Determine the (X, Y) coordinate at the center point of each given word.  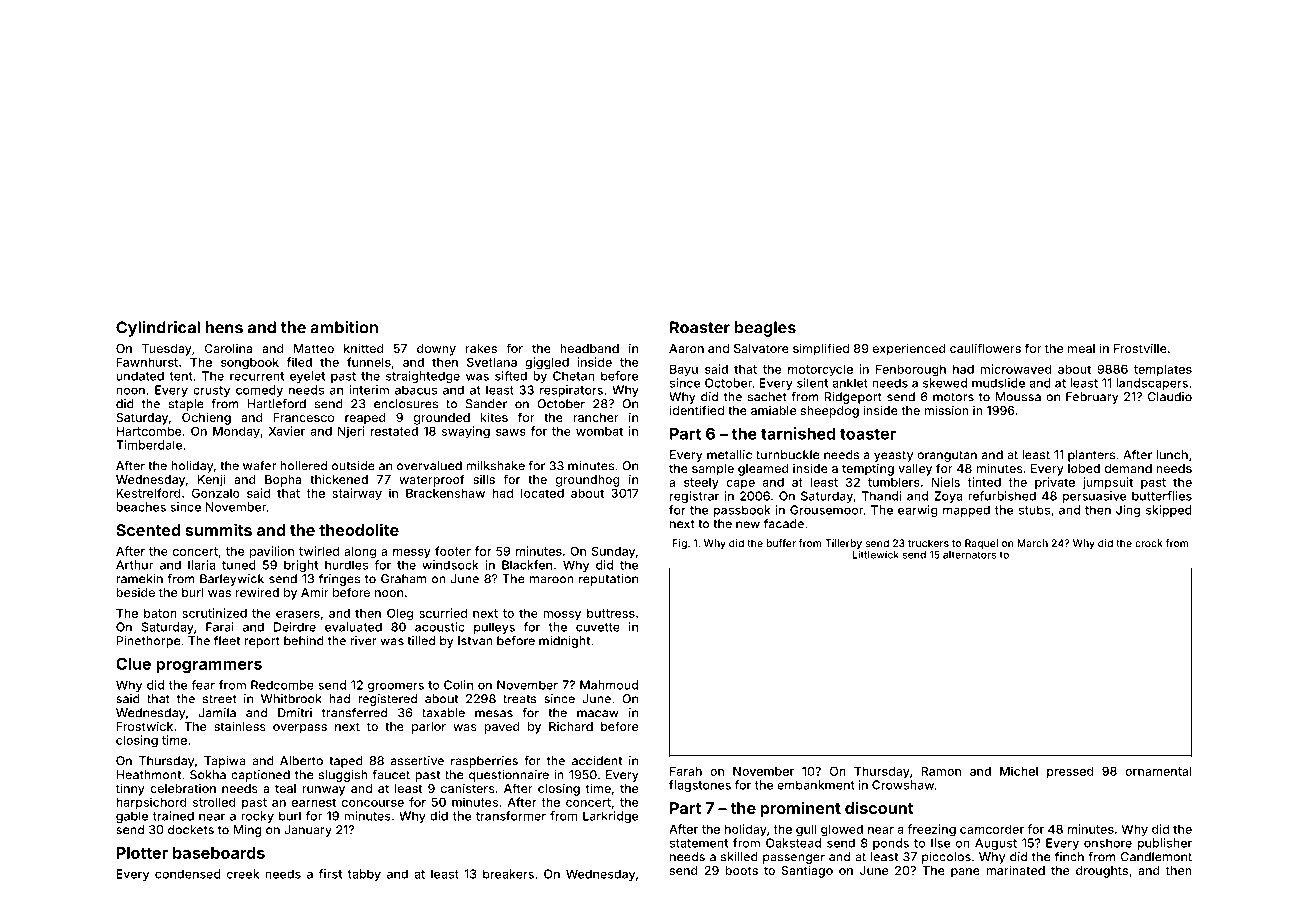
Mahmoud (609, 685)
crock (1149, 543)
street (220, 699)
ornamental (1158, 771)
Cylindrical (158, 329)
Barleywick (232, 580)
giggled (547, 363)
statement (699, 843)
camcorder (992, 829)
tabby (364, 875)
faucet (391, 775)
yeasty (893, 456)
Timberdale (149, 445)
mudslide (998, 383)
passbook (742, 511)
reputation (608, 580)
